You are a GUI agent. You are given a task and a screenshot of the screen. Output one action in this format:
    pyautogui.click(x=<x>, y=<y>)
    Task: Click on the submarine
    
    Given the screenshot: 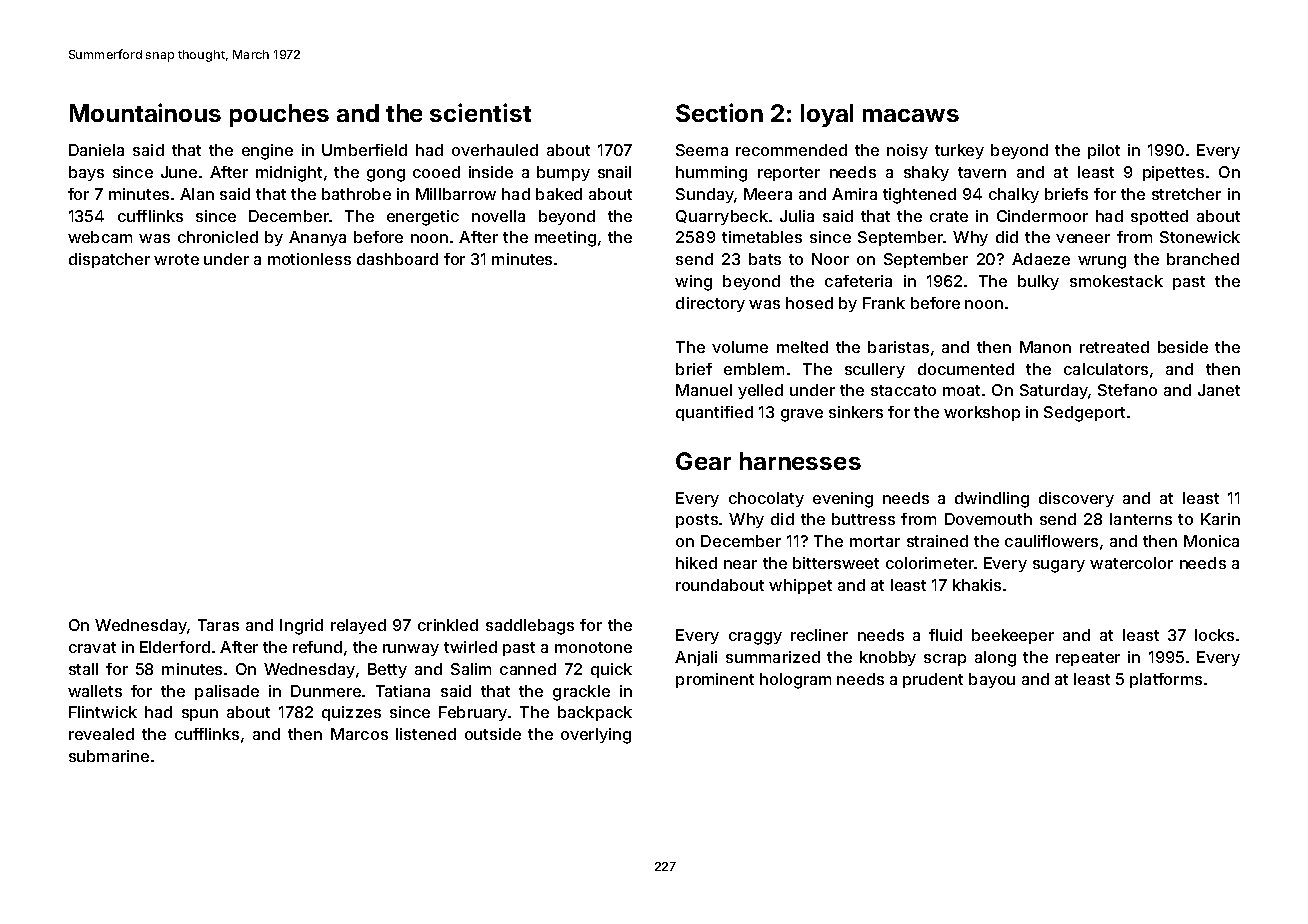 What is the action you would take?
    pyautogui.click(x=109, y=756)
